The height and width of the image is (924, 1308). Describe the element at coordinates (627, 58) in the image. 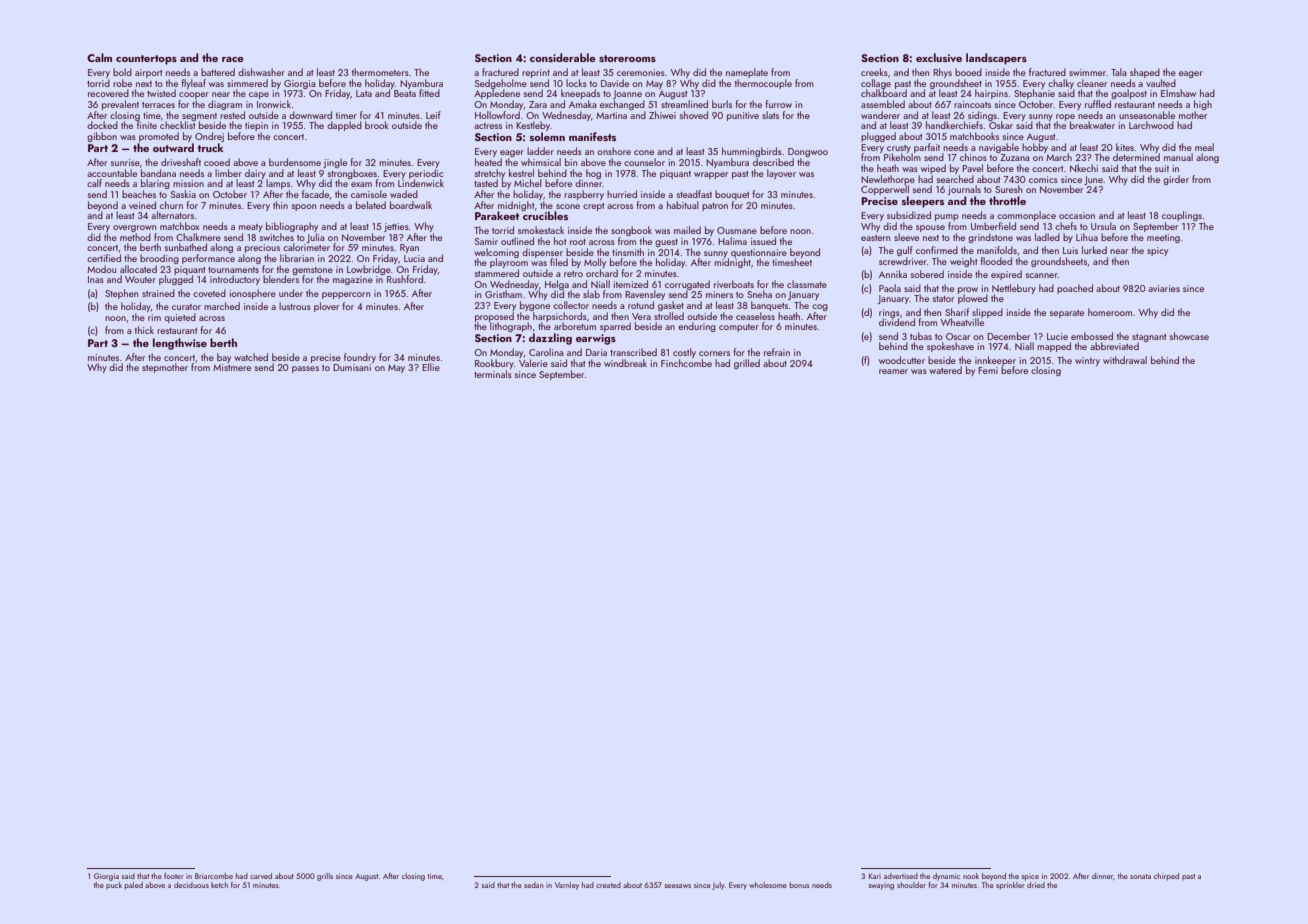

I see `storerooms` at that location.
